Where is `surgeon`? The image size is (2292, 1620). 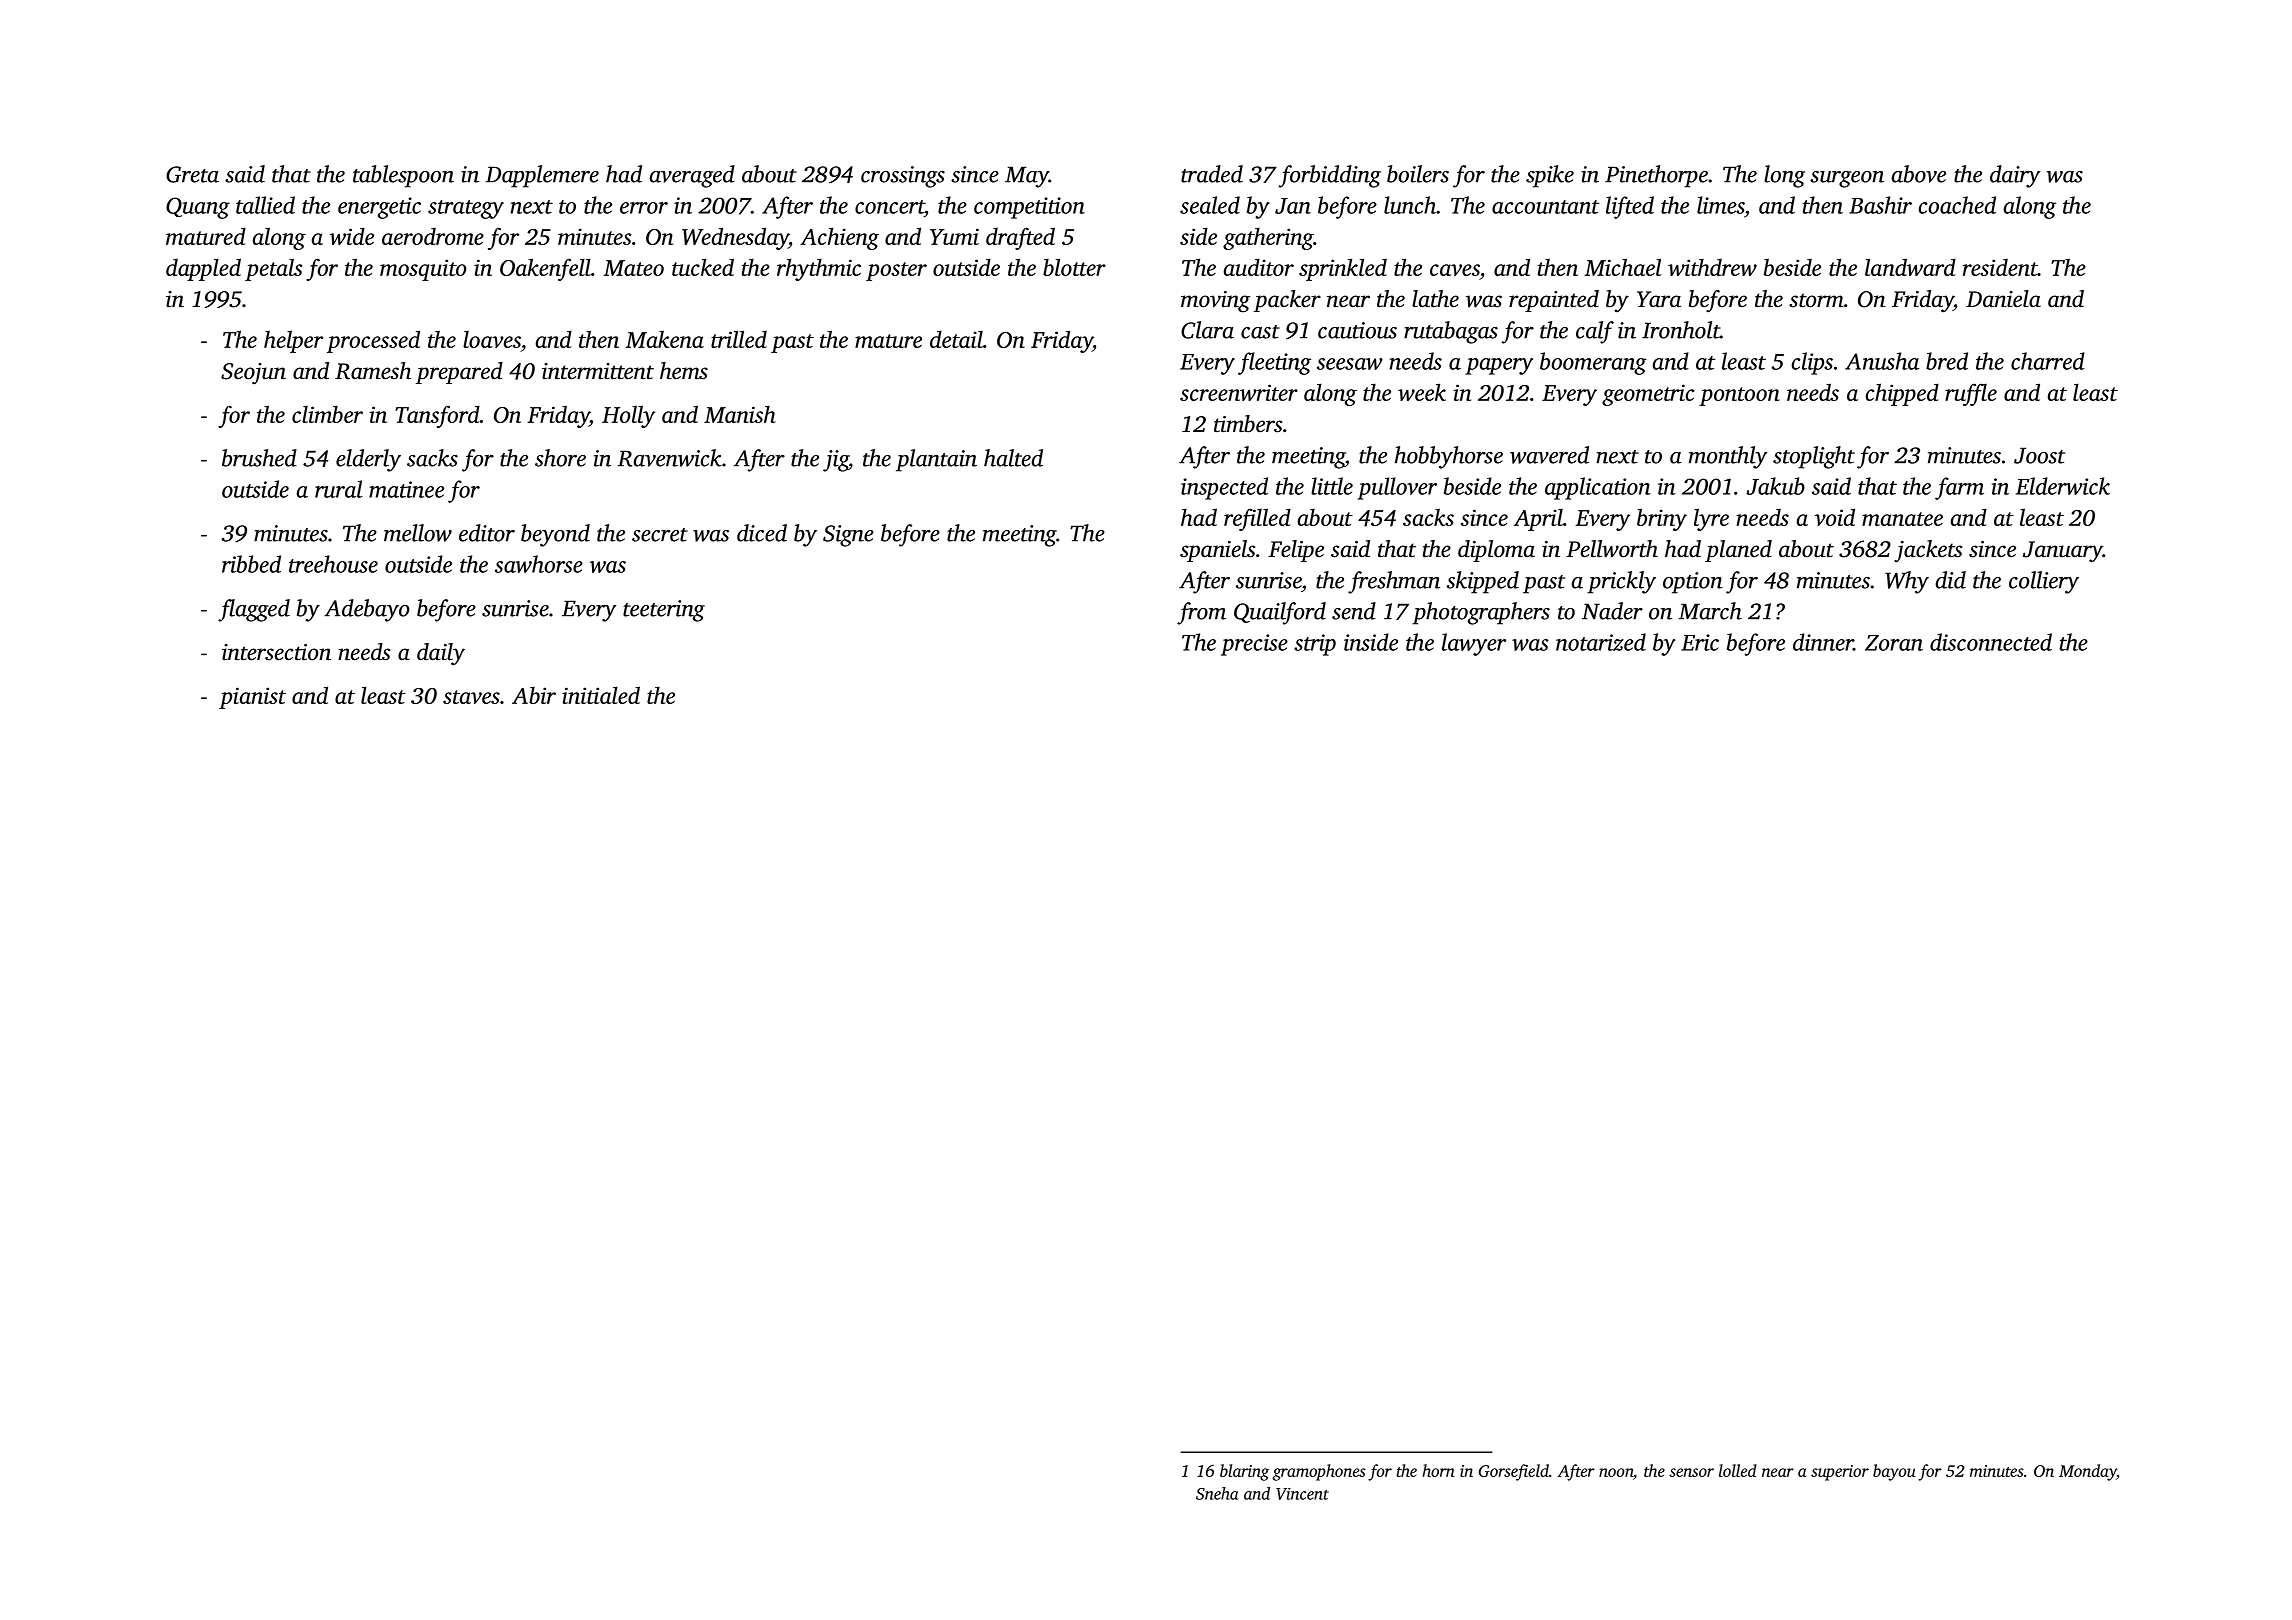
surgeon is located at coordinates (1847, 179).
